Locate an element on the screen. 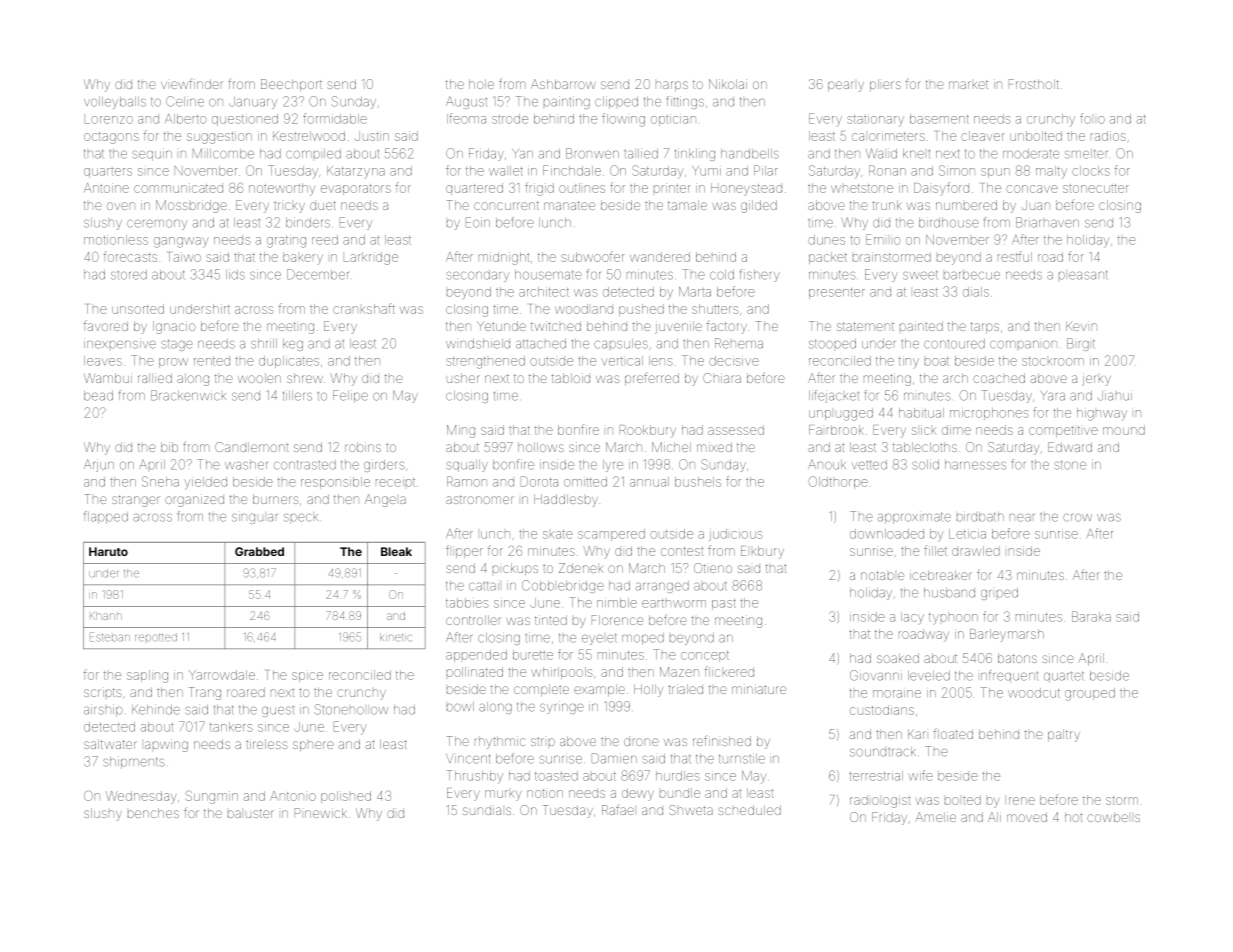  Frostholt is located at coordinates (1034, 84).
